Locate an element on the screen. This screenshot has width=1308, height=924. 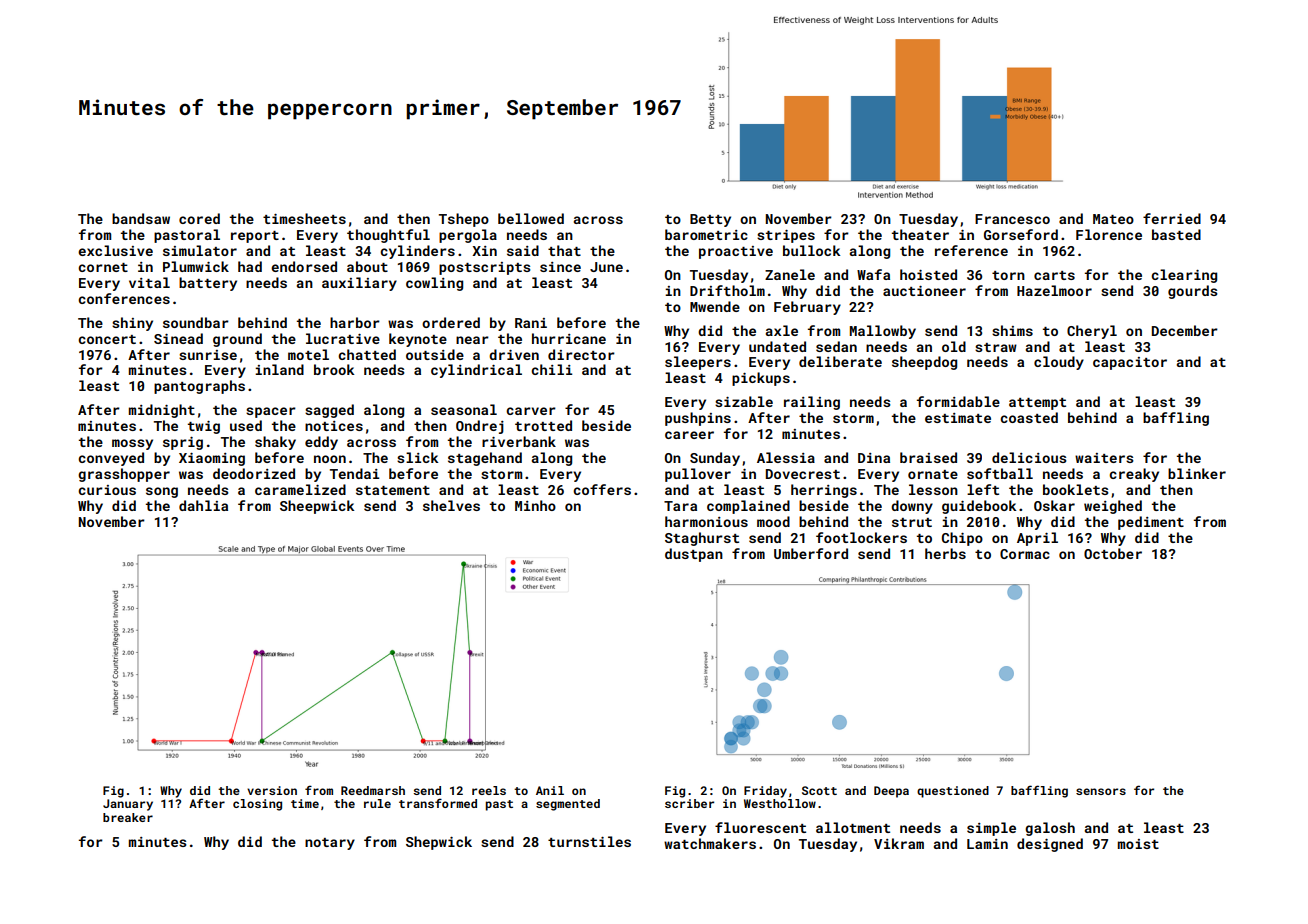
attempt is located at coordinates (1037, 404).
